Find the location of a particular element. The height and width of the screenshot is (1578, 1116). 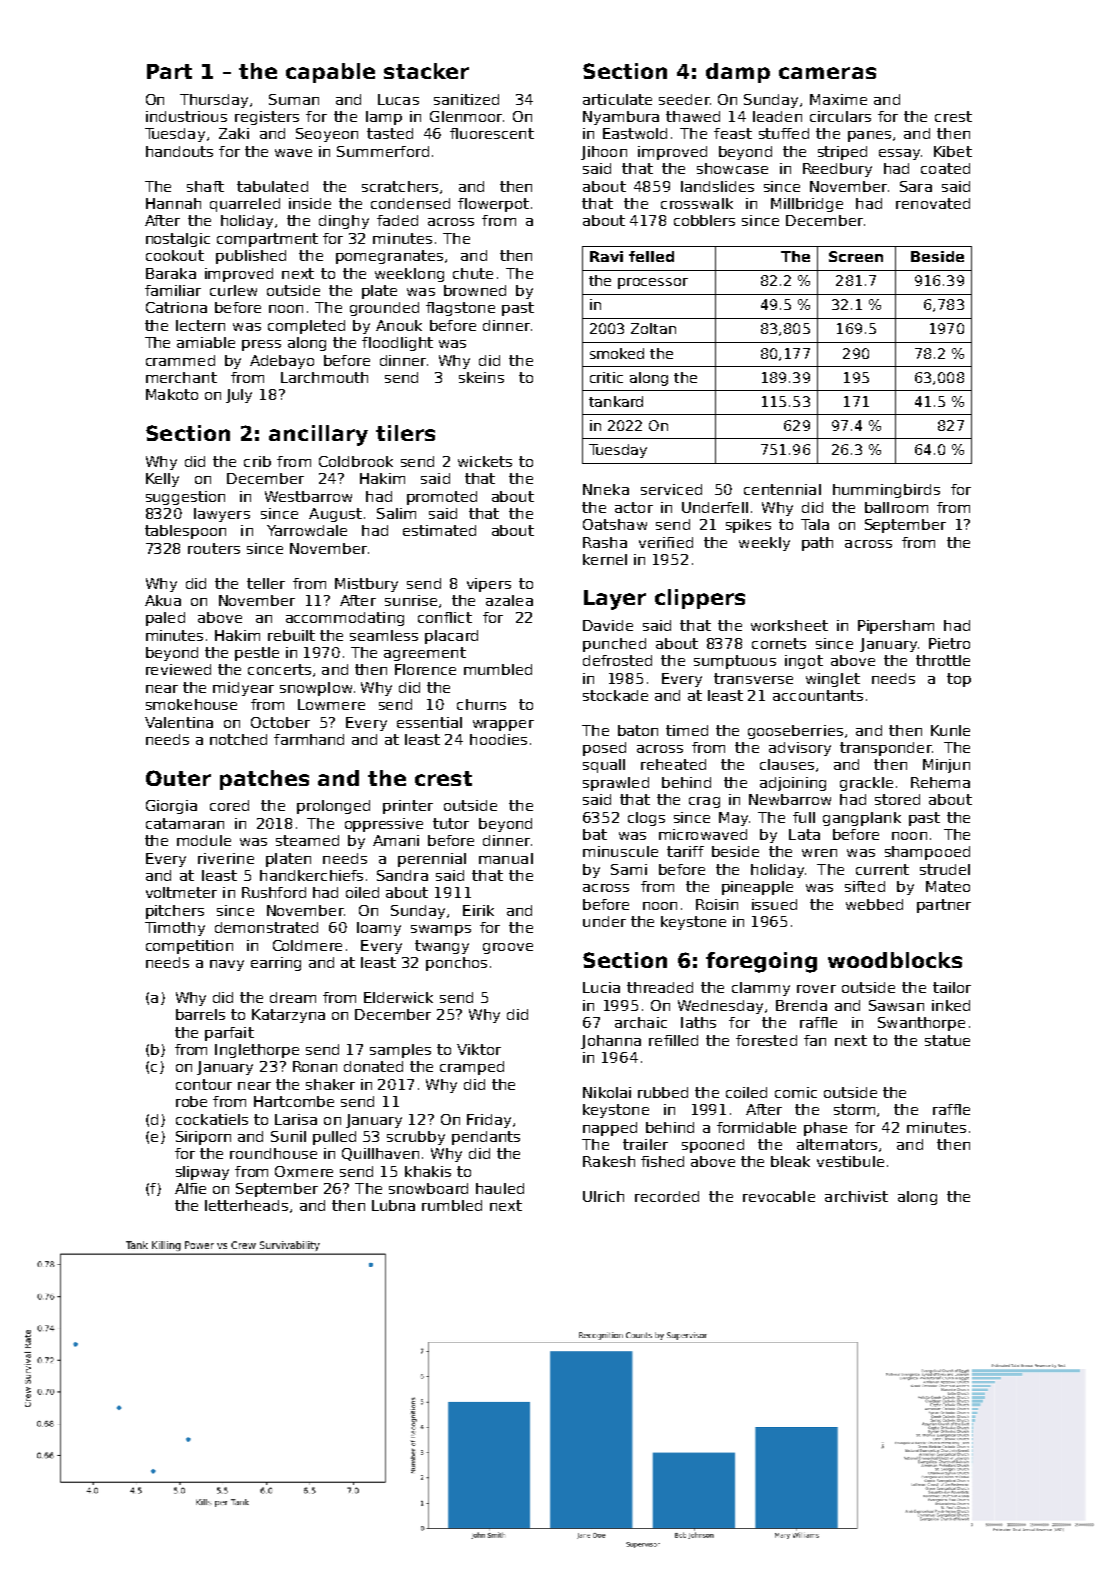

revocable is located at coordinates (779, 1196).
